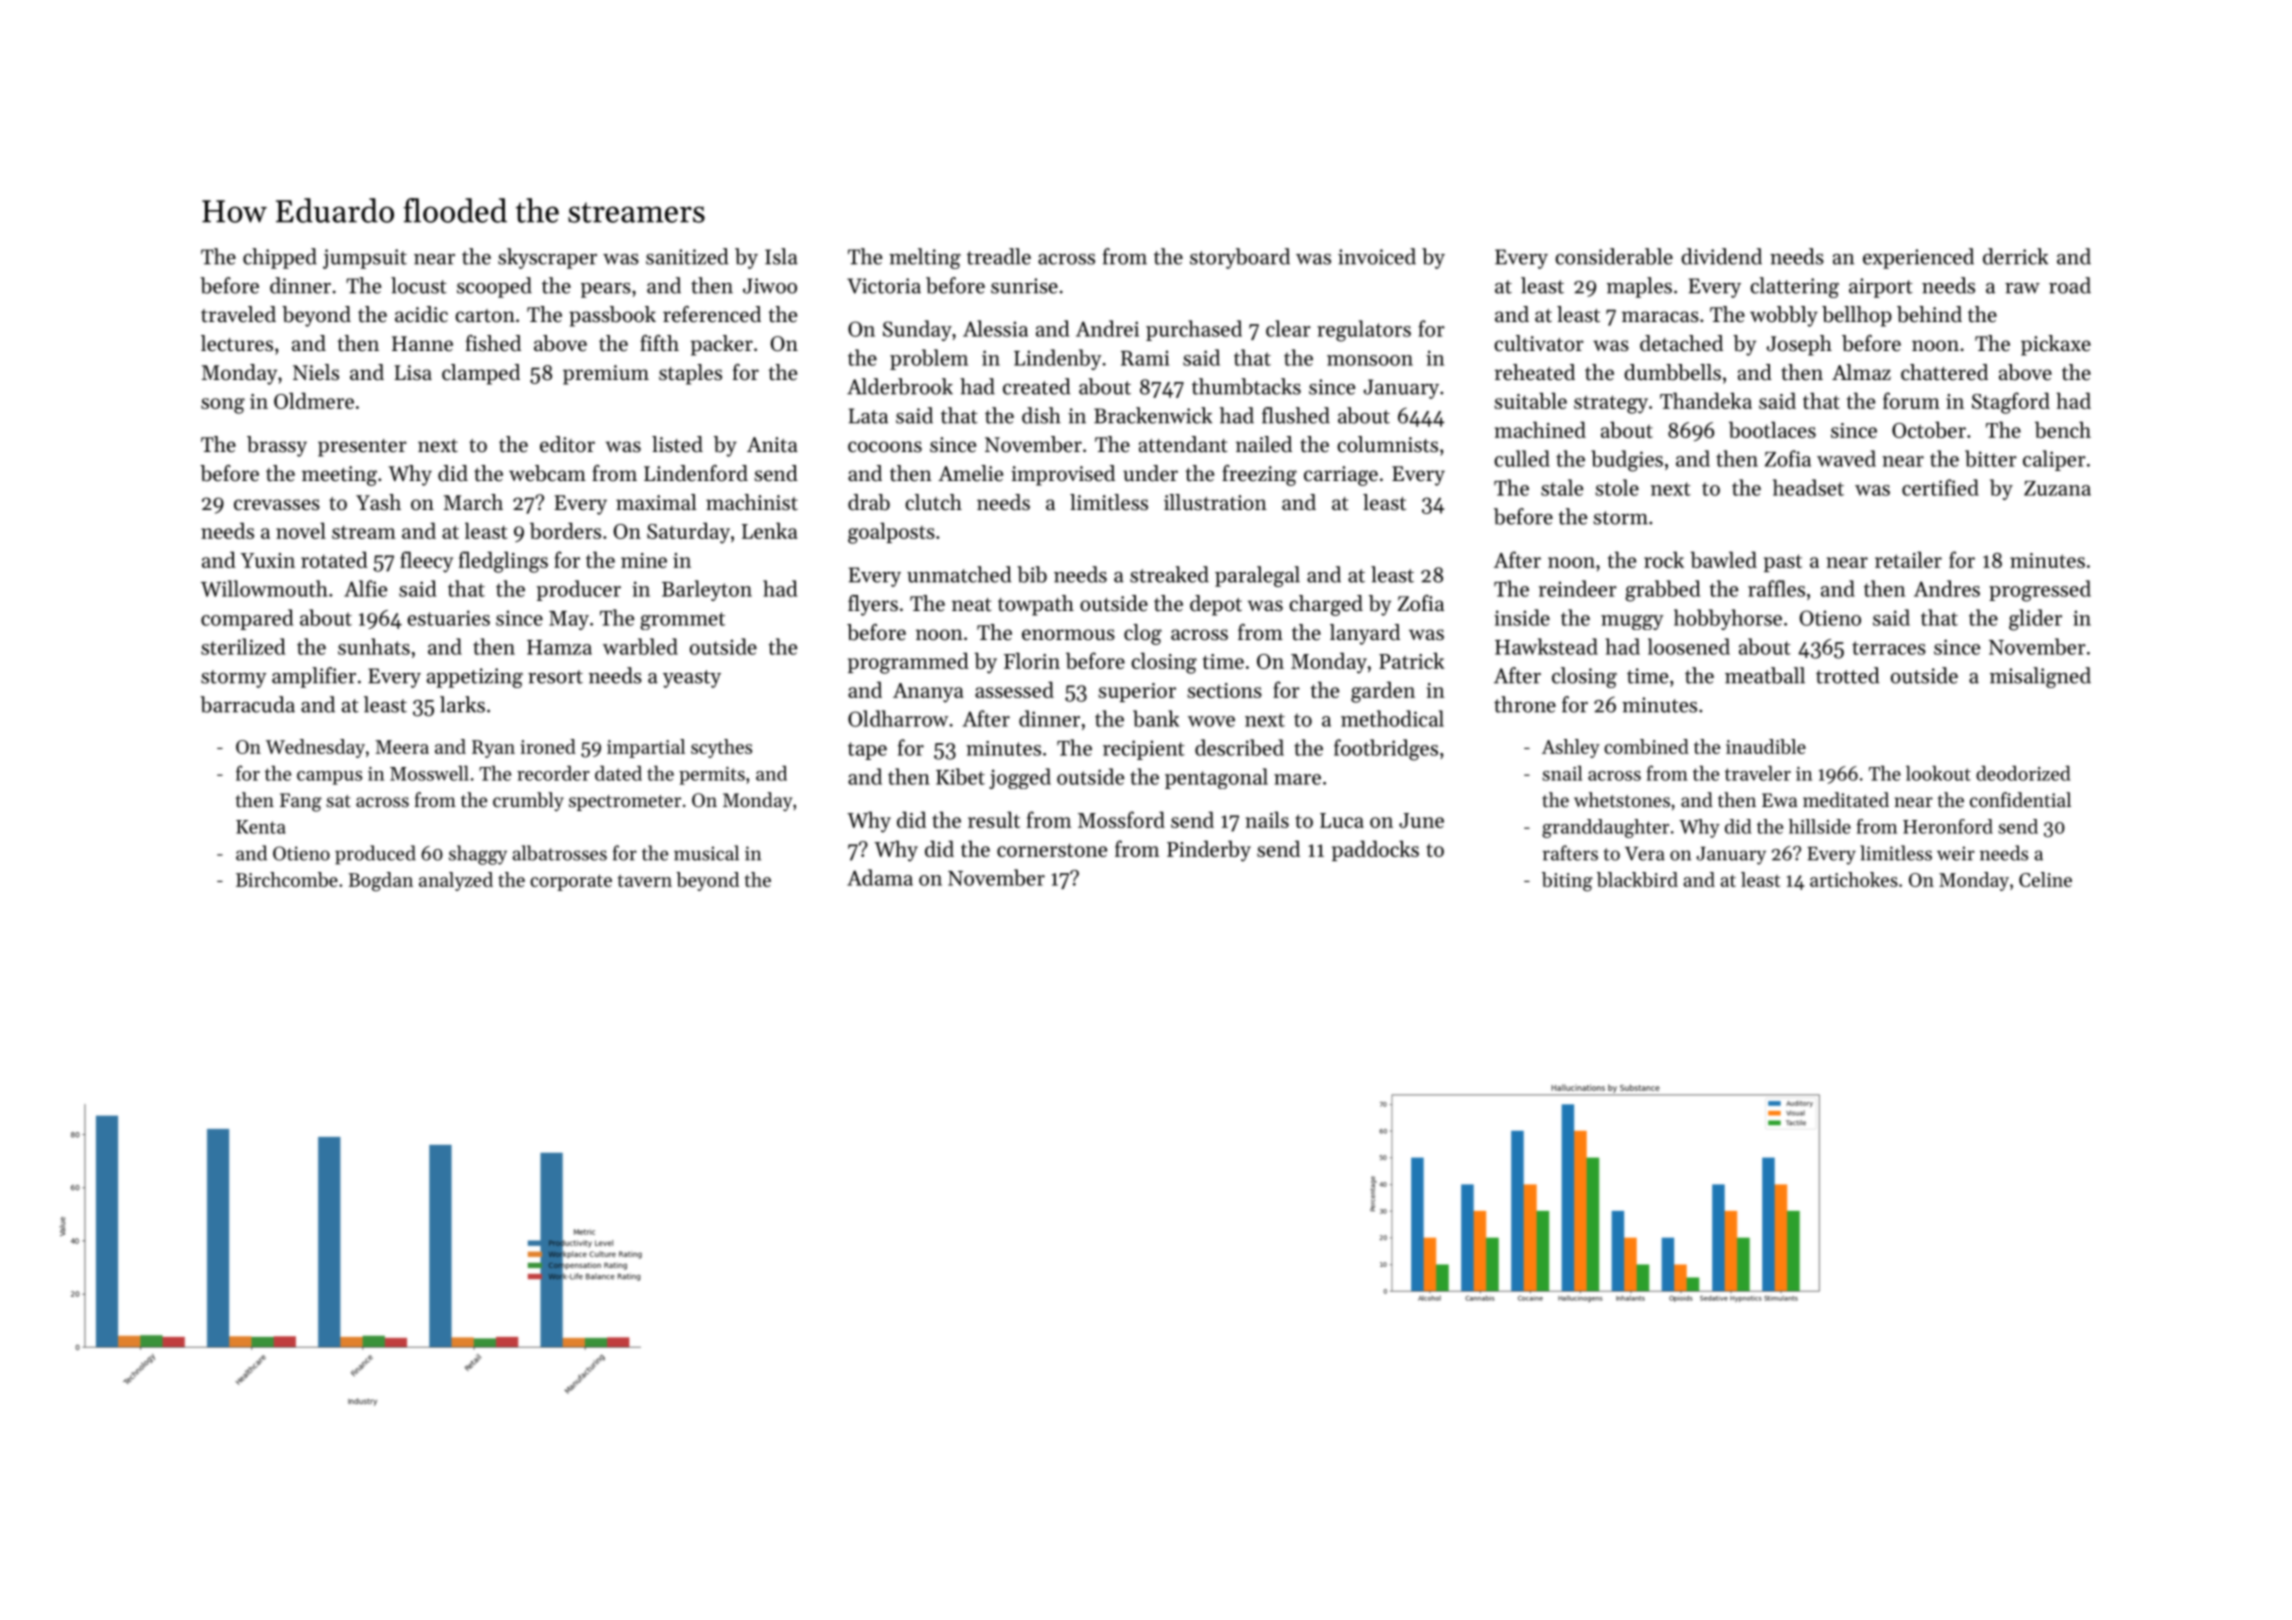 The image size is (2292, 1620). Describe the element at coordinates (277, 446) in the image. I see `brassy` at that location.
